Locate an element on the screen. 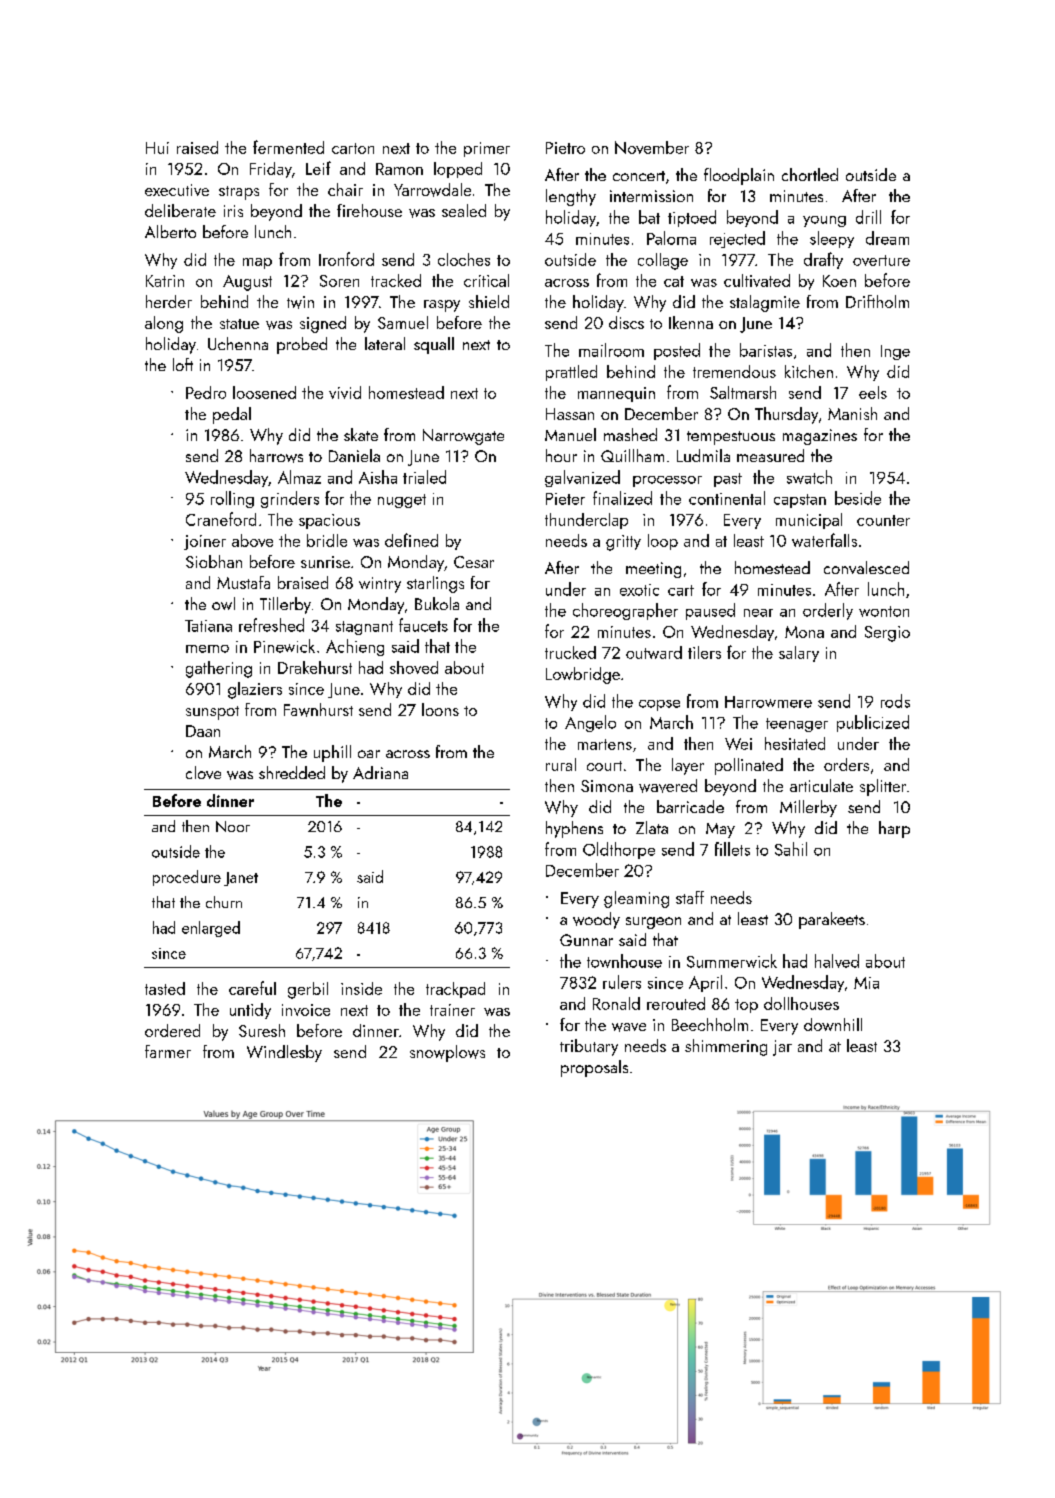 This screenshot has width=1055, height=1498. tremendous is located at coordinates (734, 371).
